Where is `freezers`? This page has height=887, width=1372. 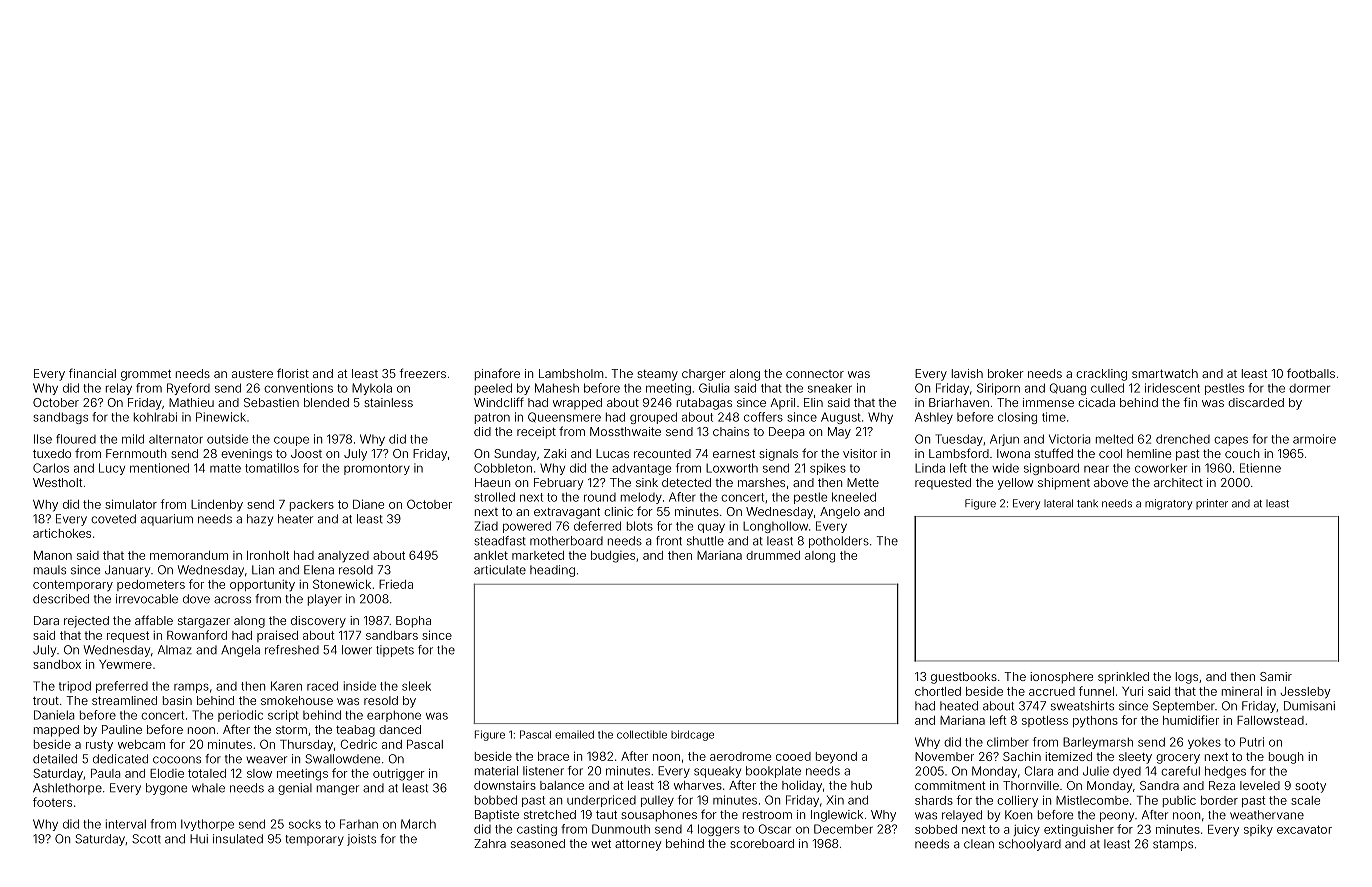
freezers is located at coordinates (422, 373).
